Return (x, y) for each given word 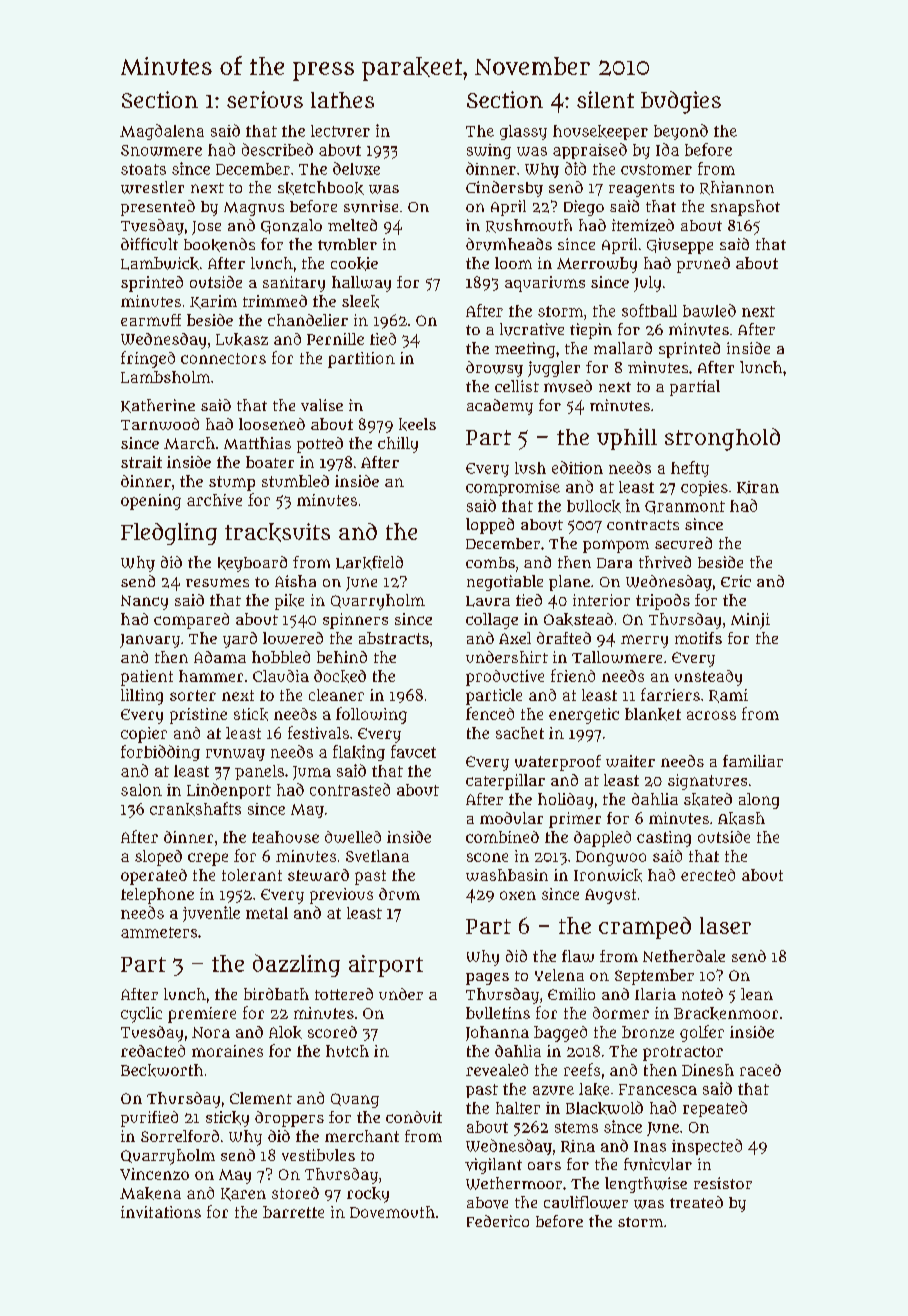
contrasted (350, 789)
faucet (413, 751)
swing (489, 151)
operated (154, 877)
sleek (360, 301)
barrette (293, 1212)
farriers (670, 694)
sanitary (294, 284)
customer (656, 169)
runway (235, 755)
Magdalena (162, 132)
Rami (728, 696)
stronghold (722, 439)
